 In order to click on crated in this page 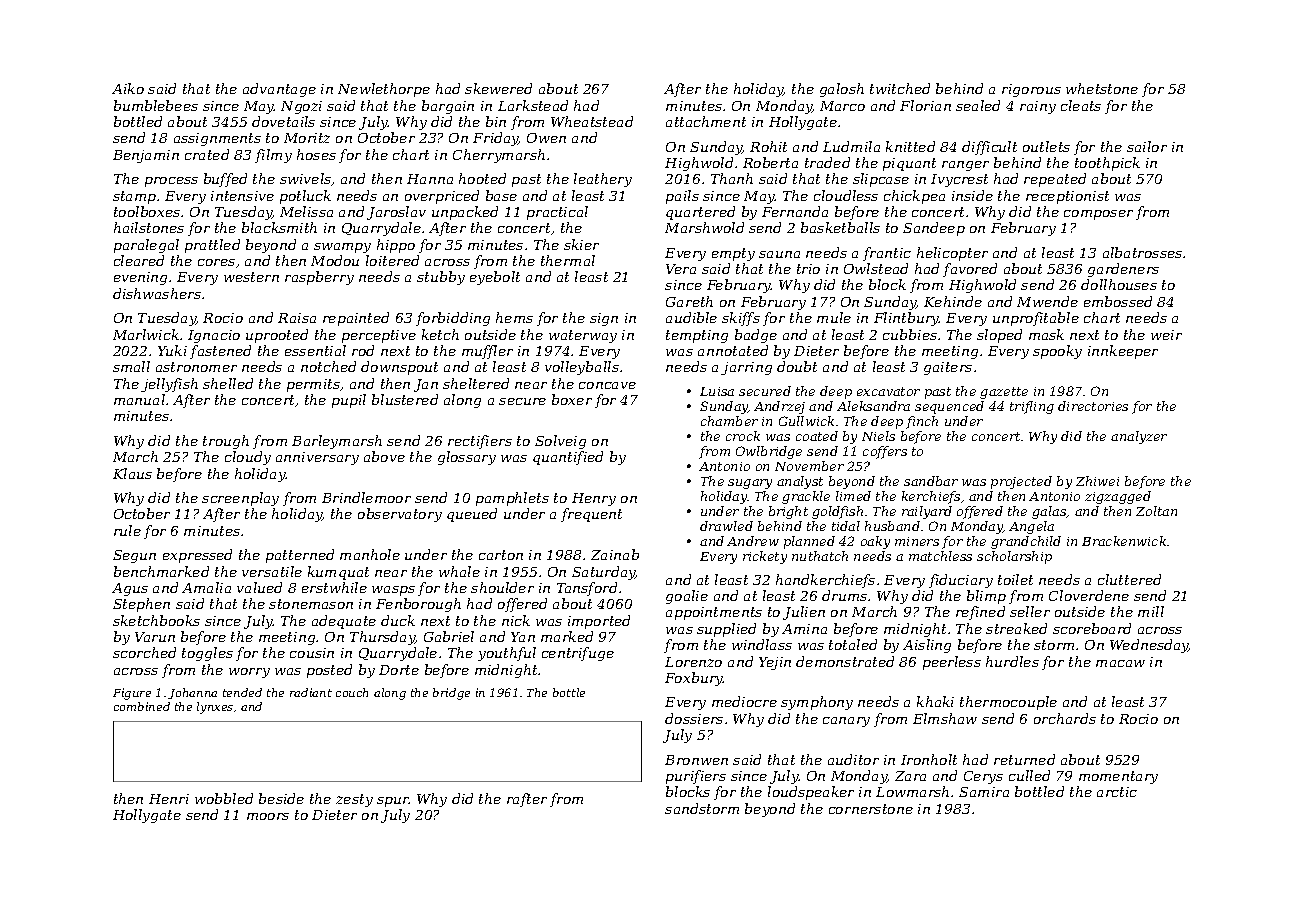, I will do `click(207, 154)`.
